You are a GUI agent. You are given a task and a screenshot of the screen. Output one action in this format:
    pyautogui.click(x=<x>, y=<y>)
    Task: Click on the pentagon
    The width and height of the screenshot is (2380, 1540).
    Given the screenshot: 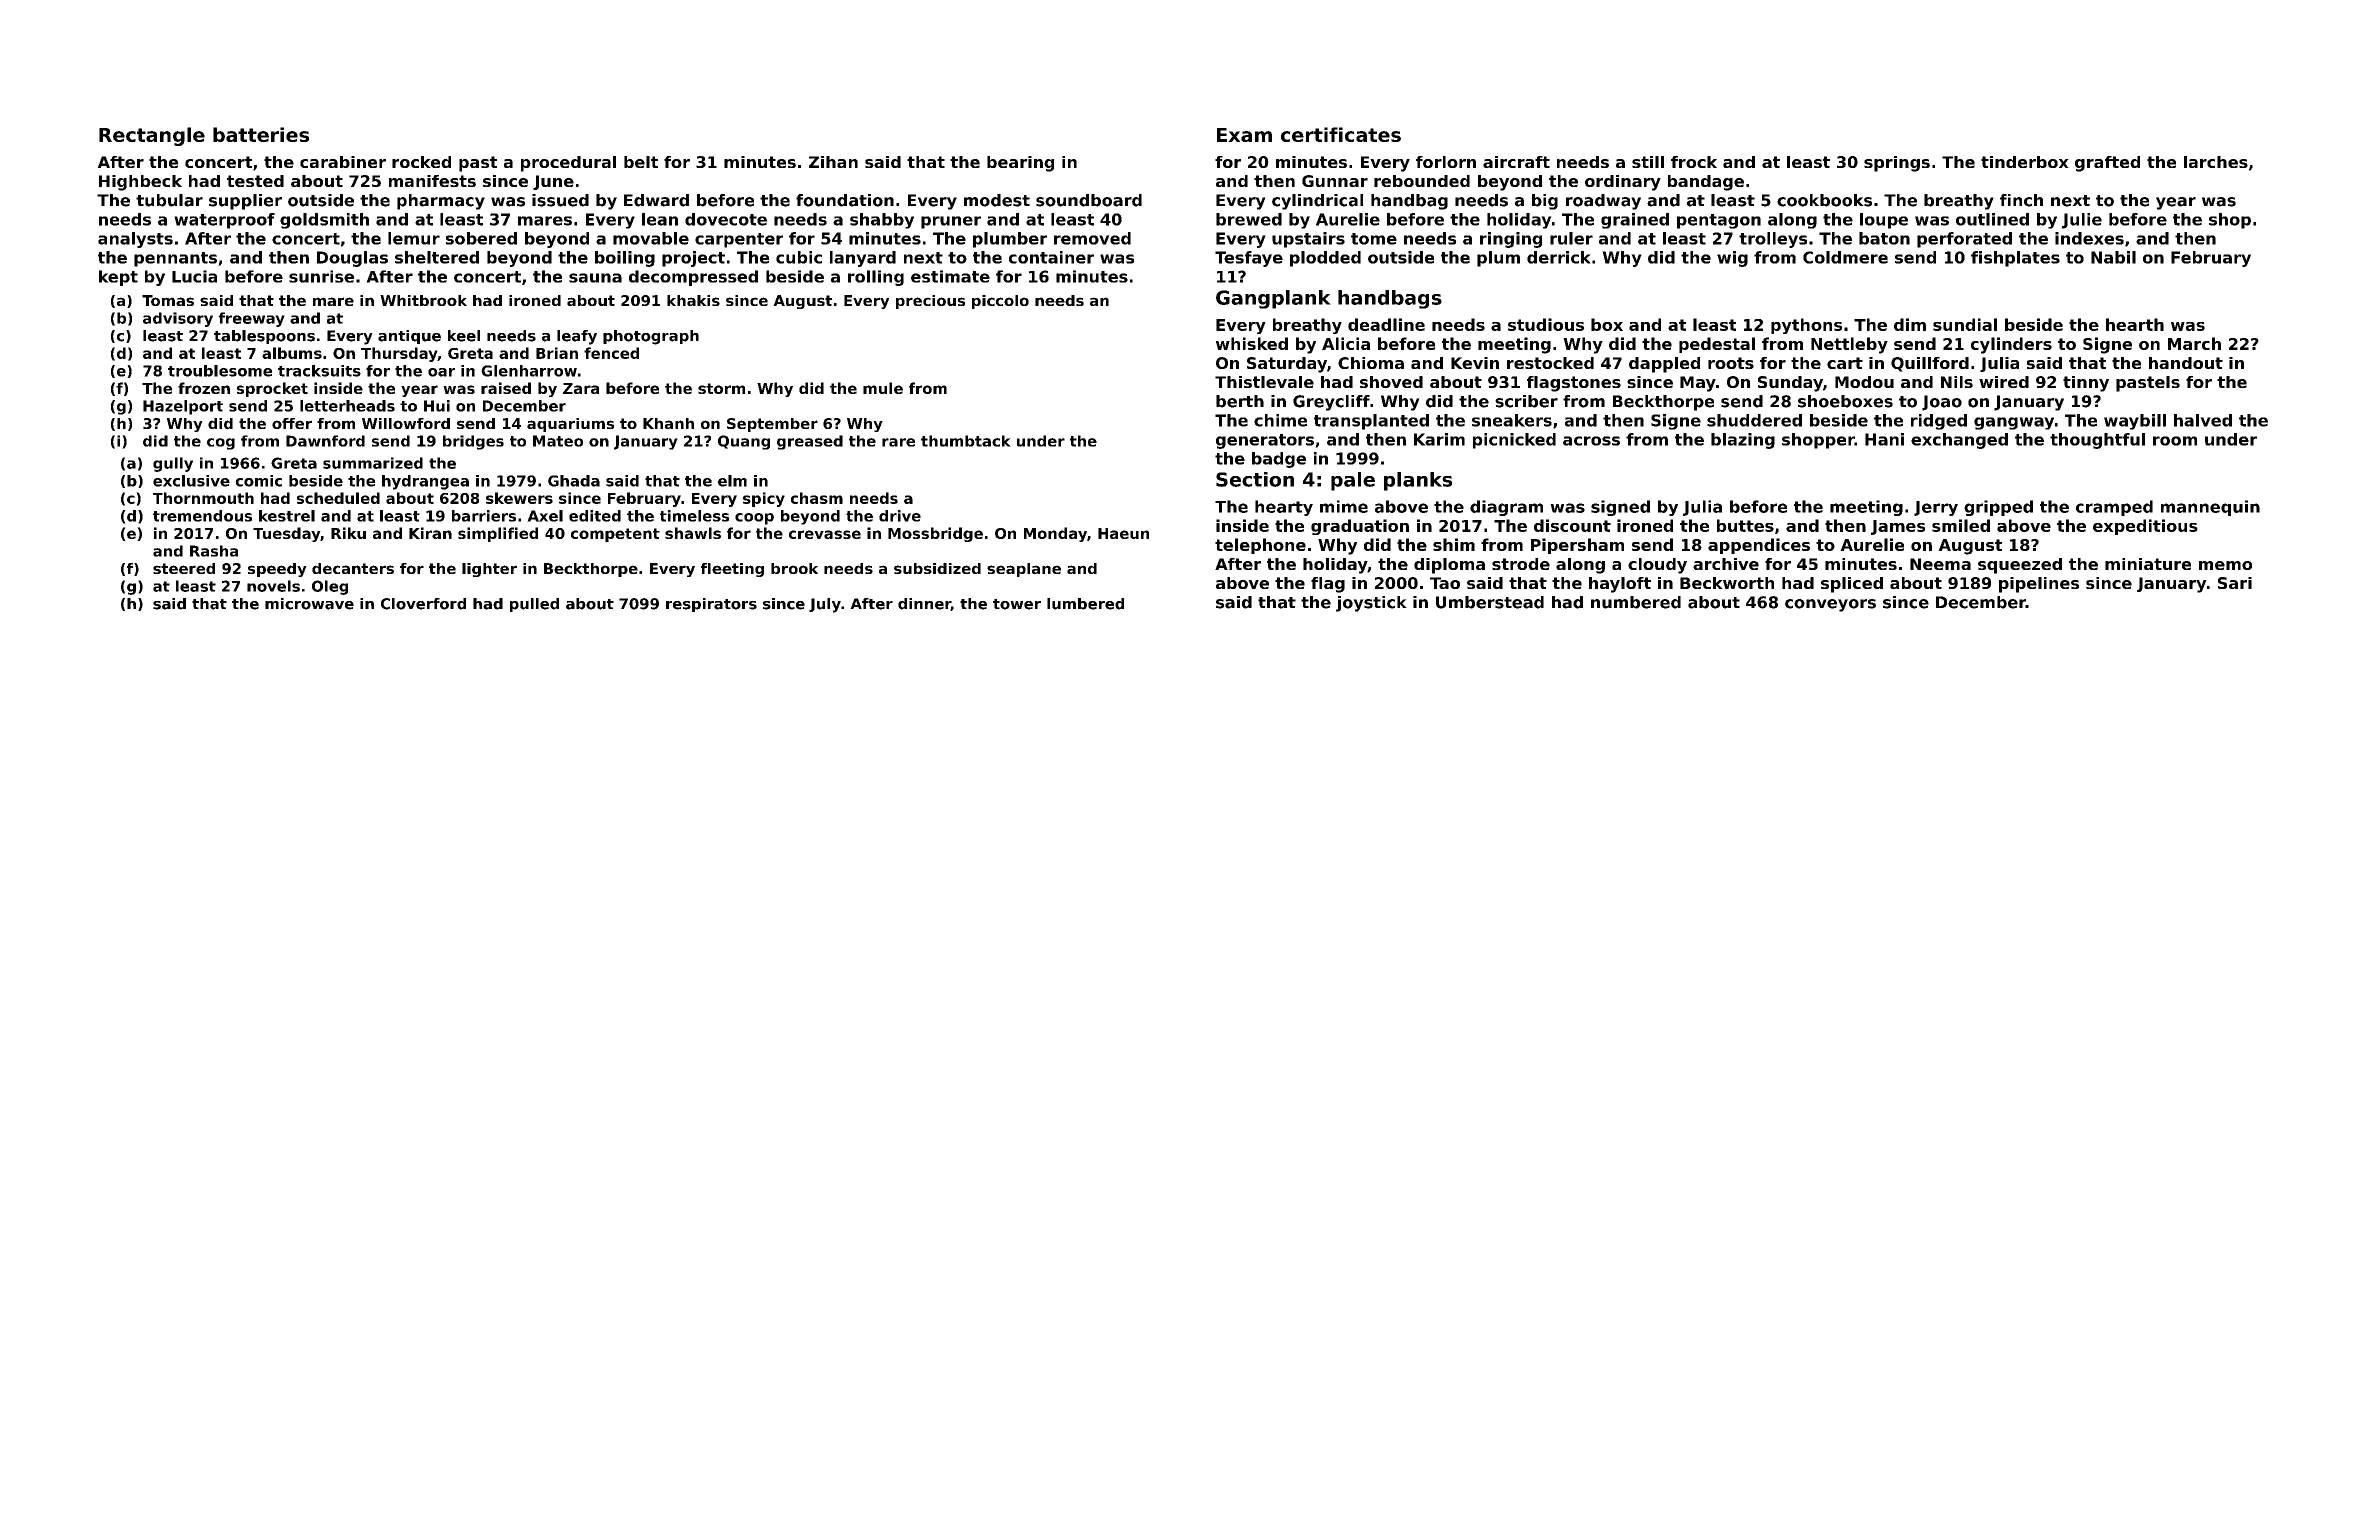 What is the action you would take?
    pyautogui.click(x=1719, y=221)
